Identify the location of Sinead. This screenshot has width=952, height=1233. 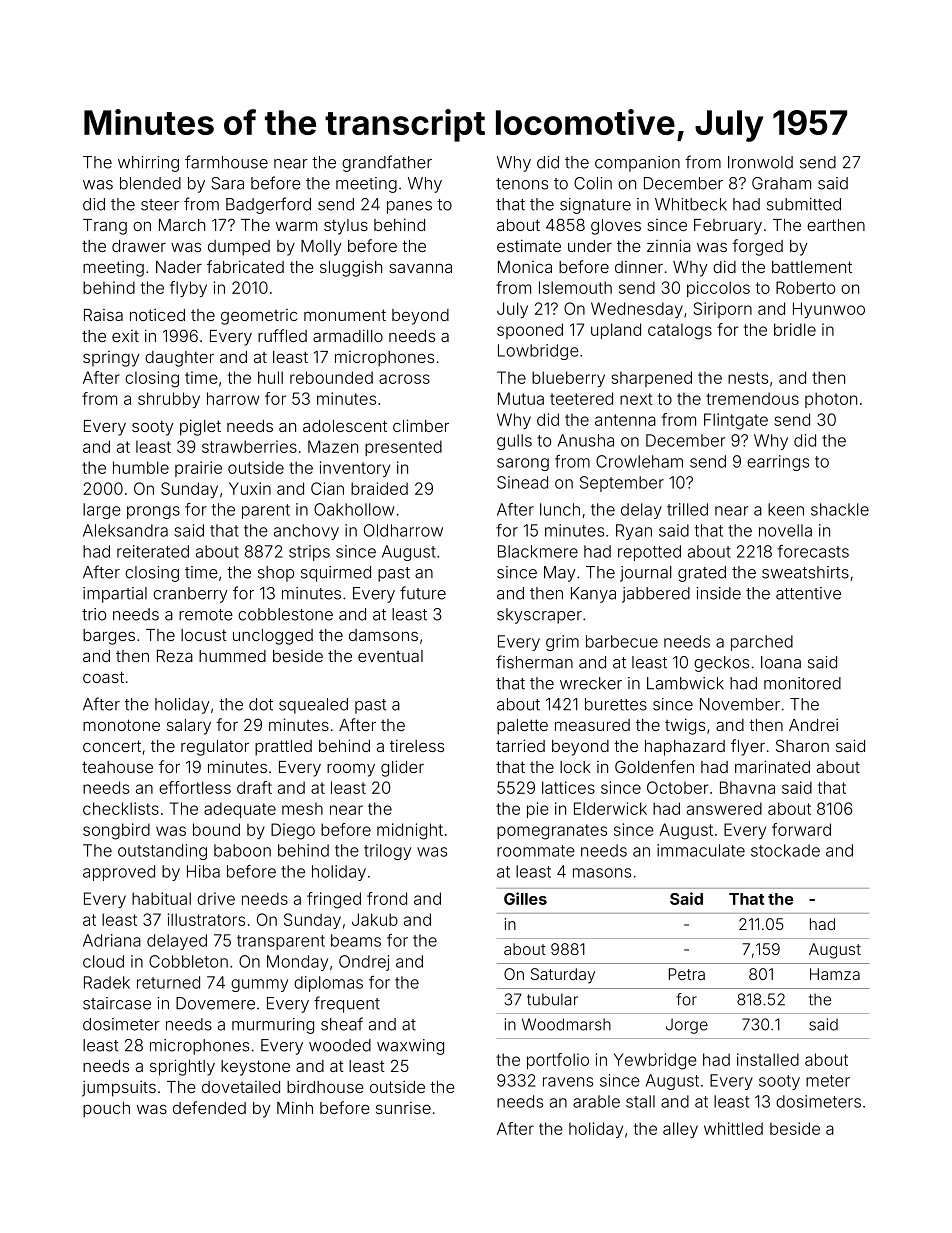
(522, 482).
